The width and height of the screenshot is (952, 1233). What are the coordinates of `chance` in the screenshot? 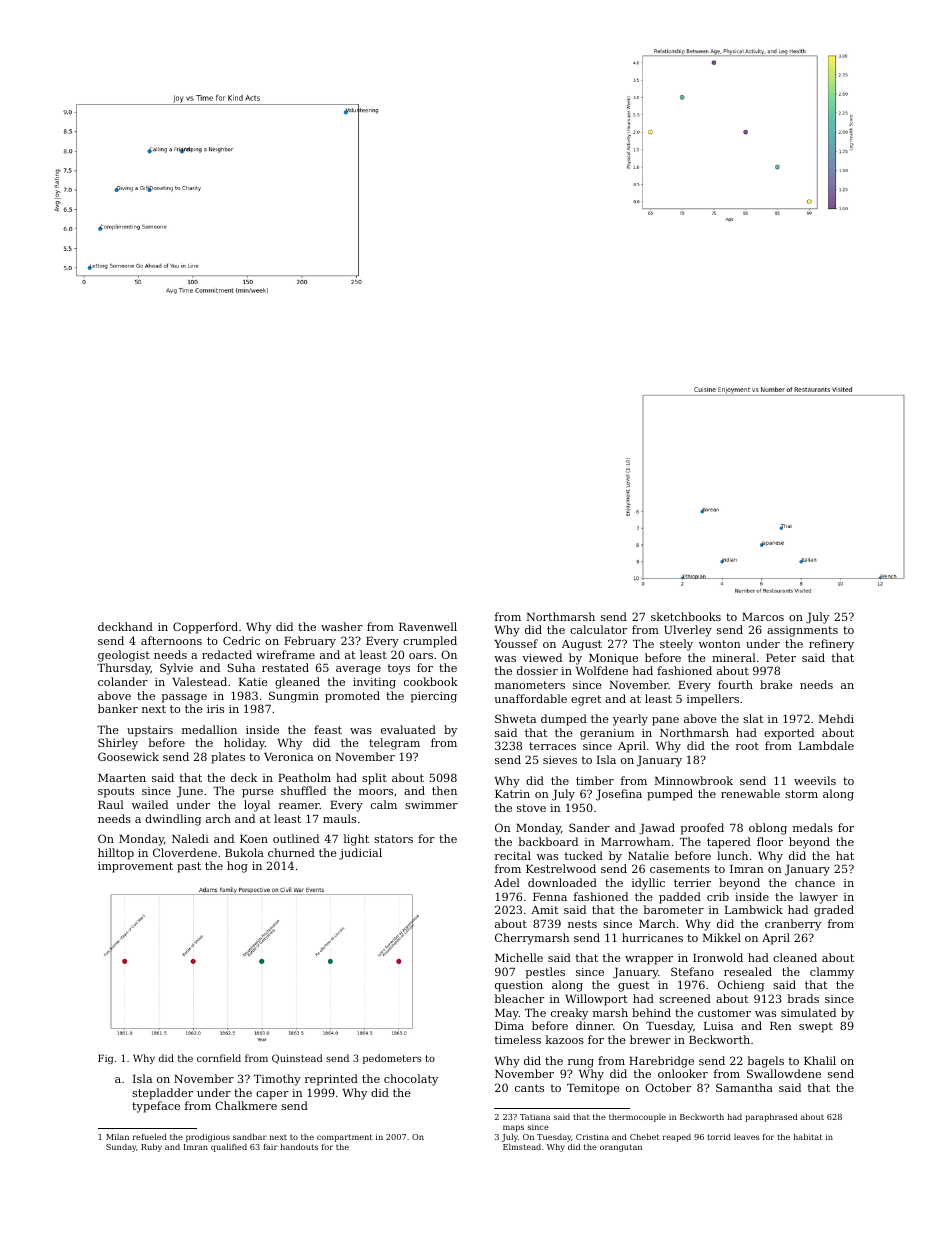 It's located at (815, 882).
